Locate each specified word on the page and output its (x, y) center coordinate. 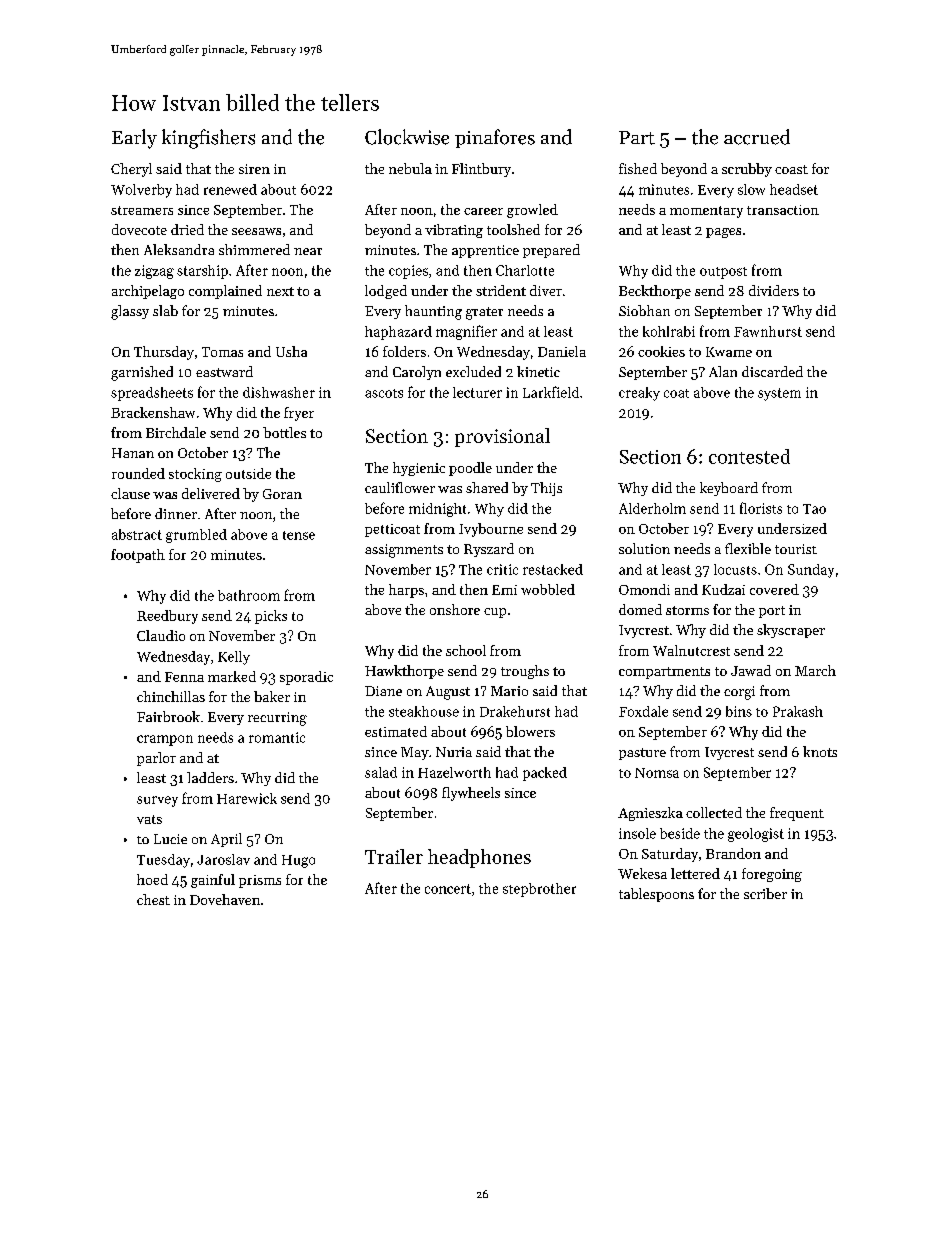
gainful (213, 881)
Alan (723, 371)
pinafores (495, 138)
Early (134, 139)
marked (232, 676)
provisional (502, 437)
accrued (757, 137)
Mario (509, 691)
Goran (282, 494)
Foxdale (643, 711)
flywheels (471, 794)
